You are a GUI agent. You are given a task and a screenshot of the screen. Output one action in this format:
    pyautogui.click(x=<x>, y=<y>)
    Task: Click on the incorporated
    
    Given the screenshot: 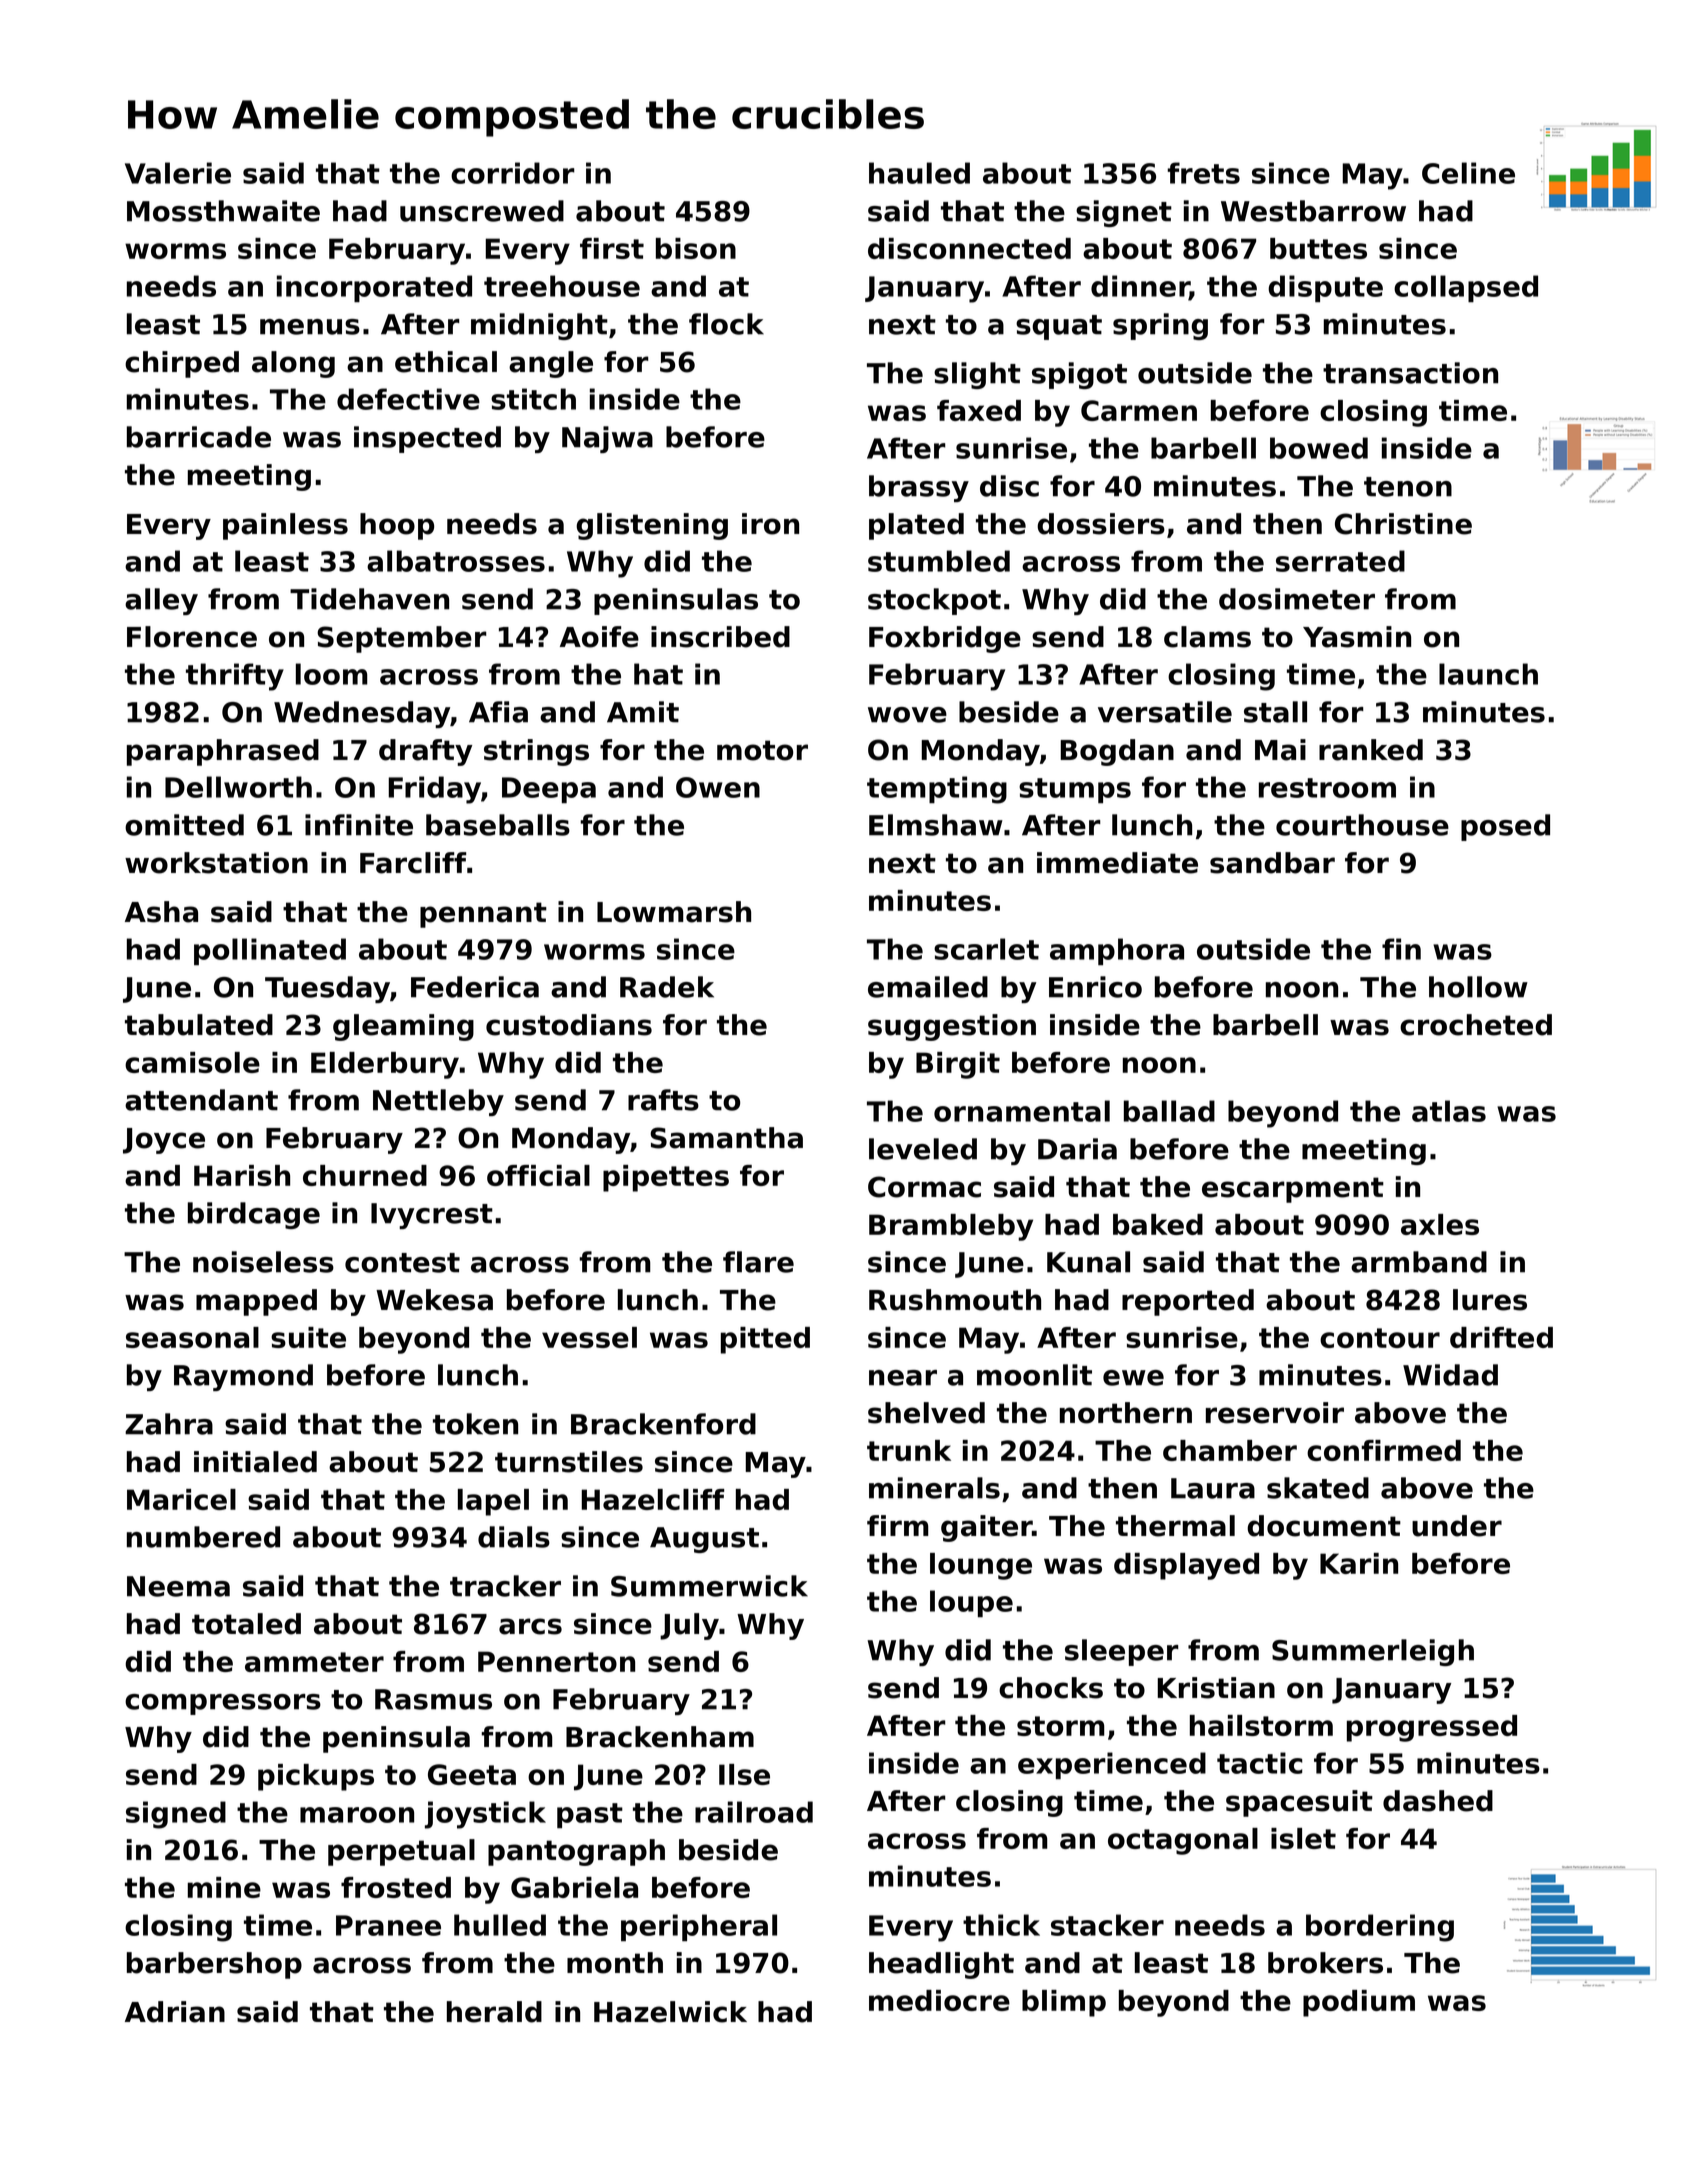 What is the action you would take?
    pyautogui.click(x=374, y=288)
